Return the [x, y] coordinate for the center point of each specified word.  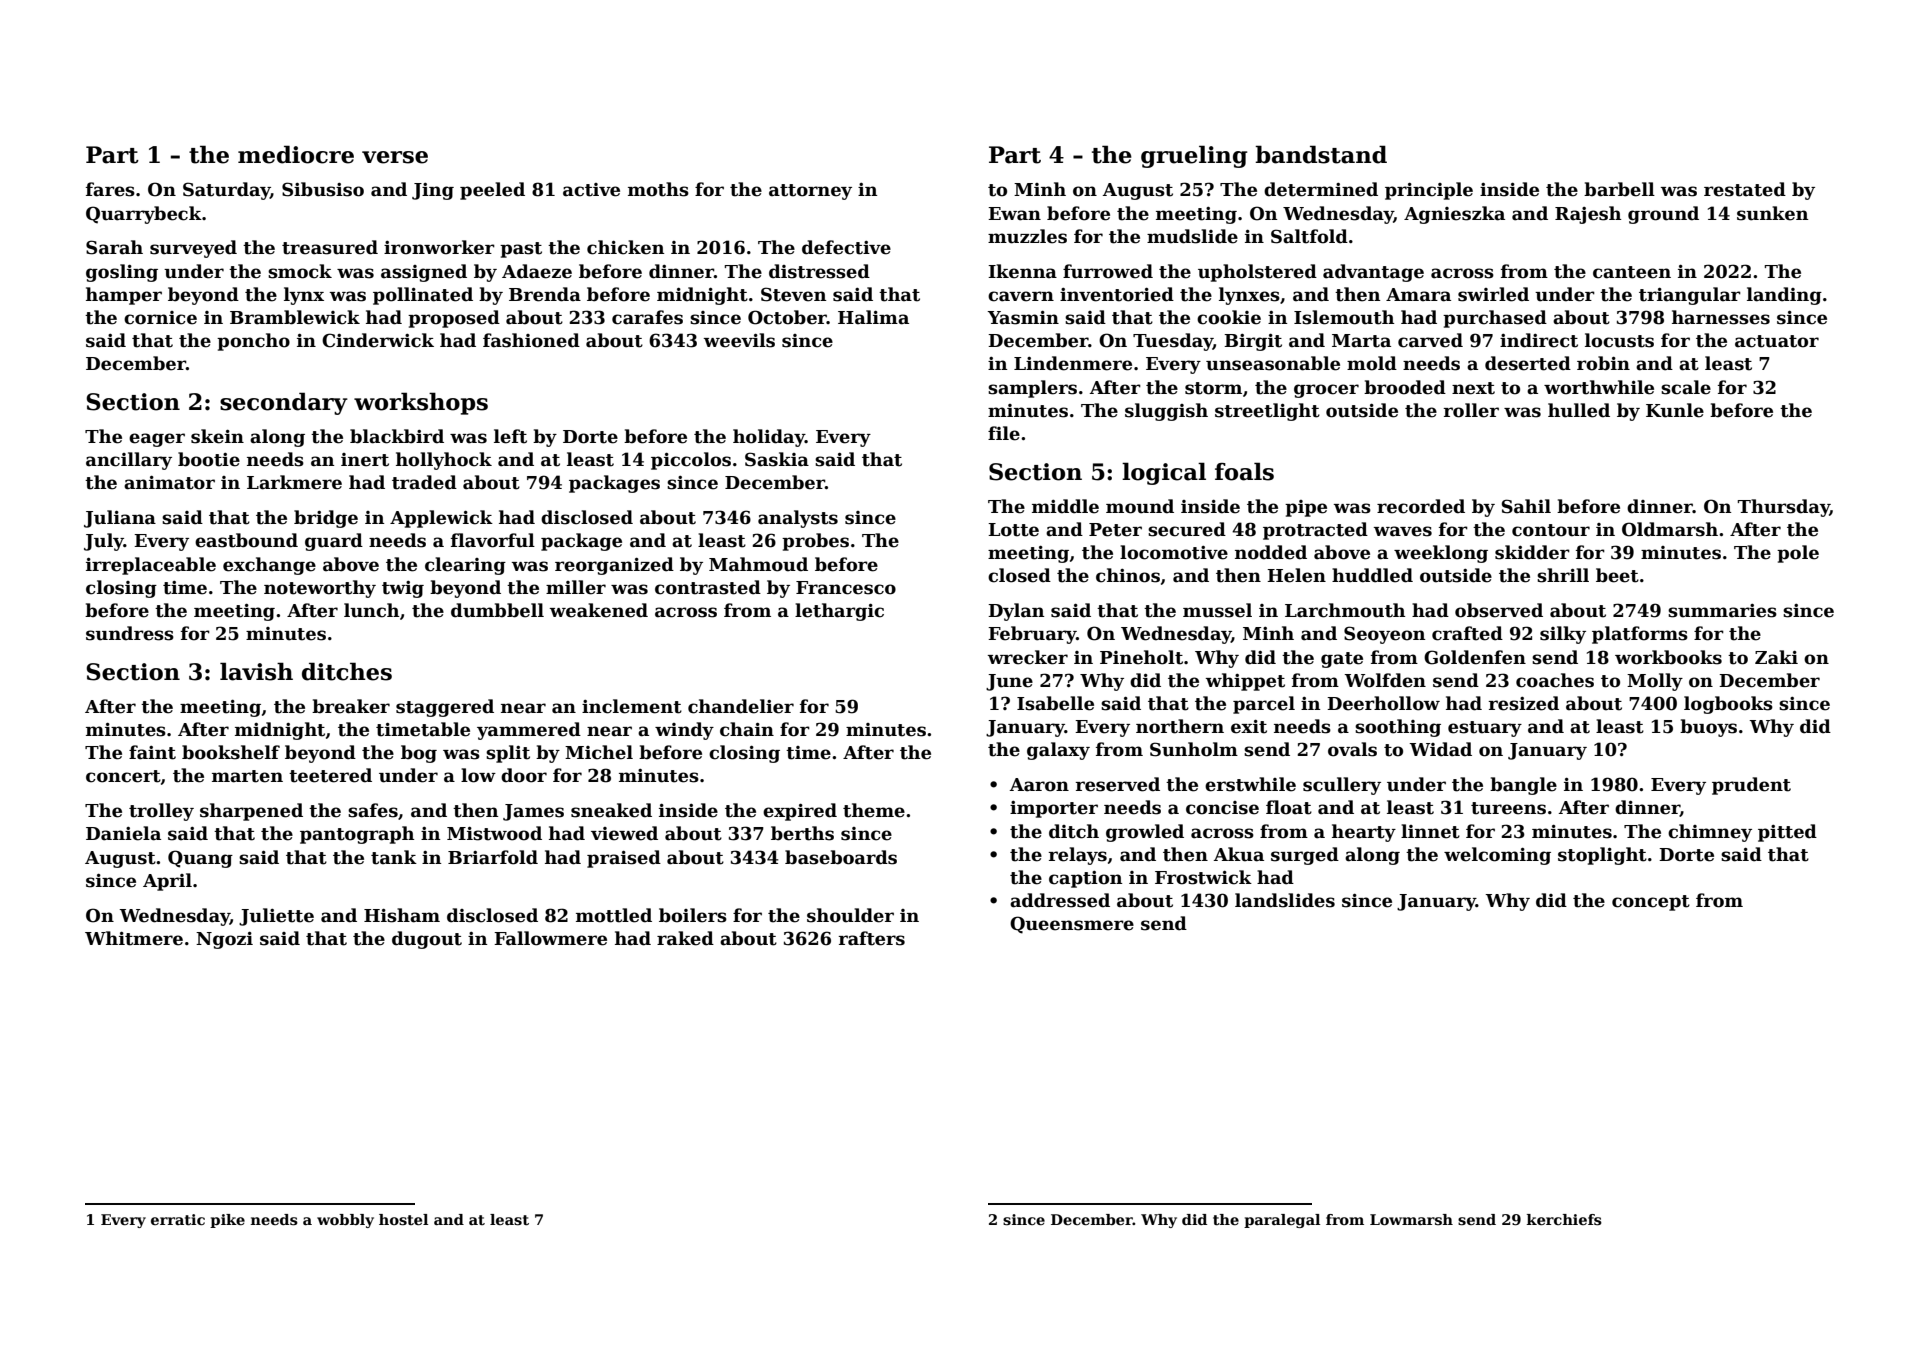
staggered [445, 708]
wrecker [1028, 657]
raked [685, 938]
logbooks [1728, 705]
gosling [122, 273]
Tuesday [1173, 342]
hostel [403, 1219]
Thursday [1784, 508]
